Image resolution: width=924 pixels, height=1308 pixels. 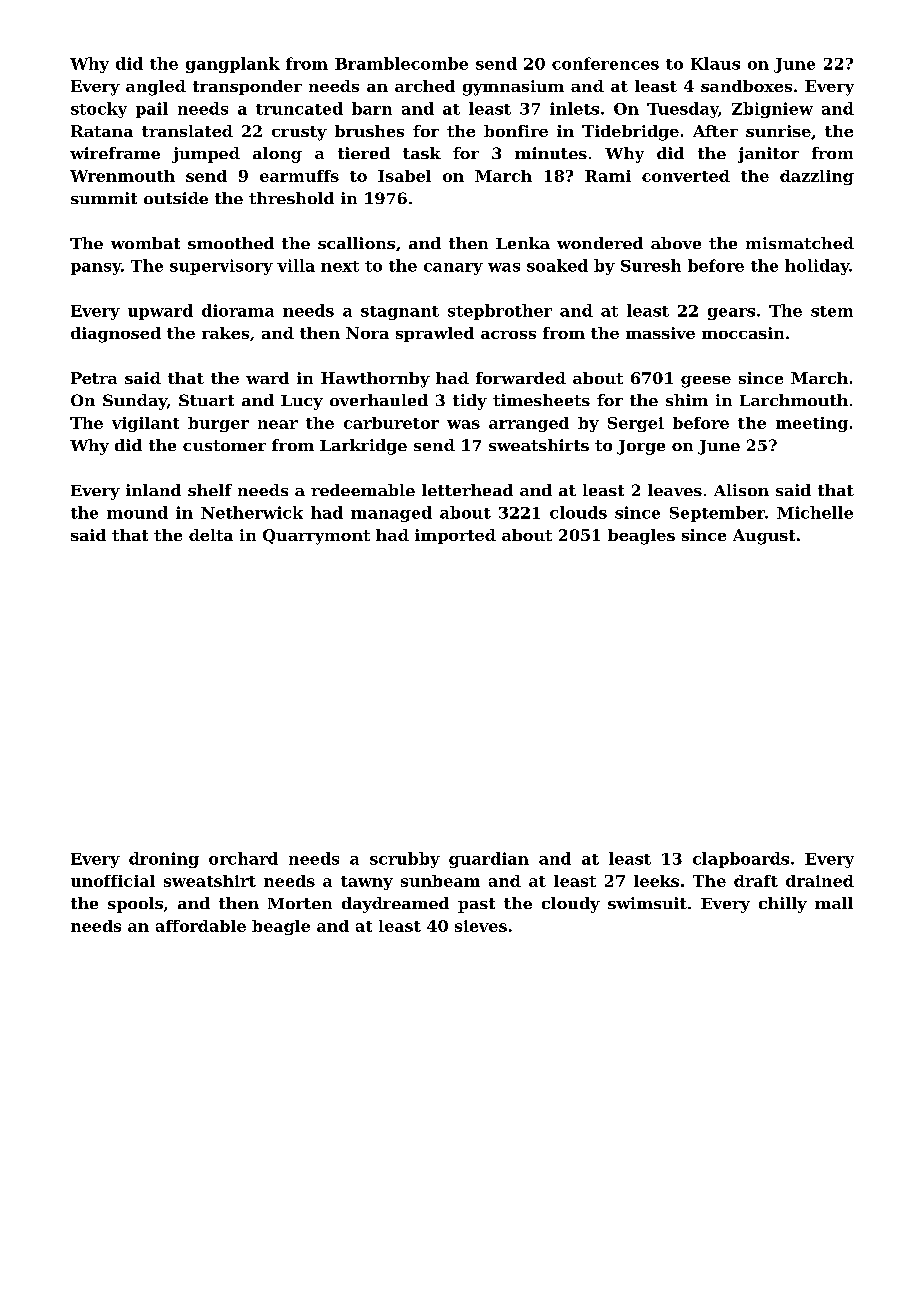 I want to click on Petra, so click(x=94, y=378).
